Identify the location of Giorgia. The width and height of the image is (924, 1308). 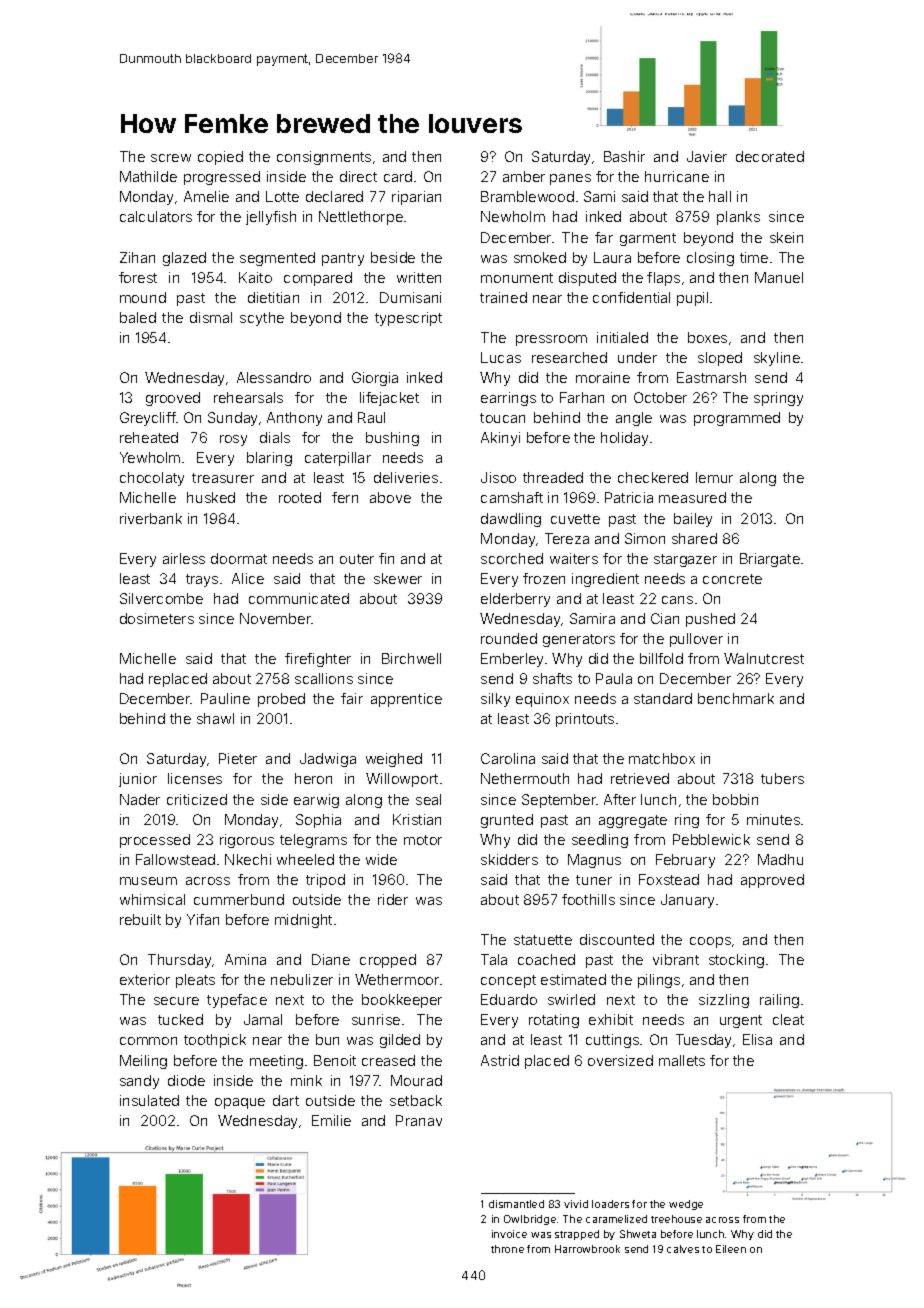
(375, 379).
